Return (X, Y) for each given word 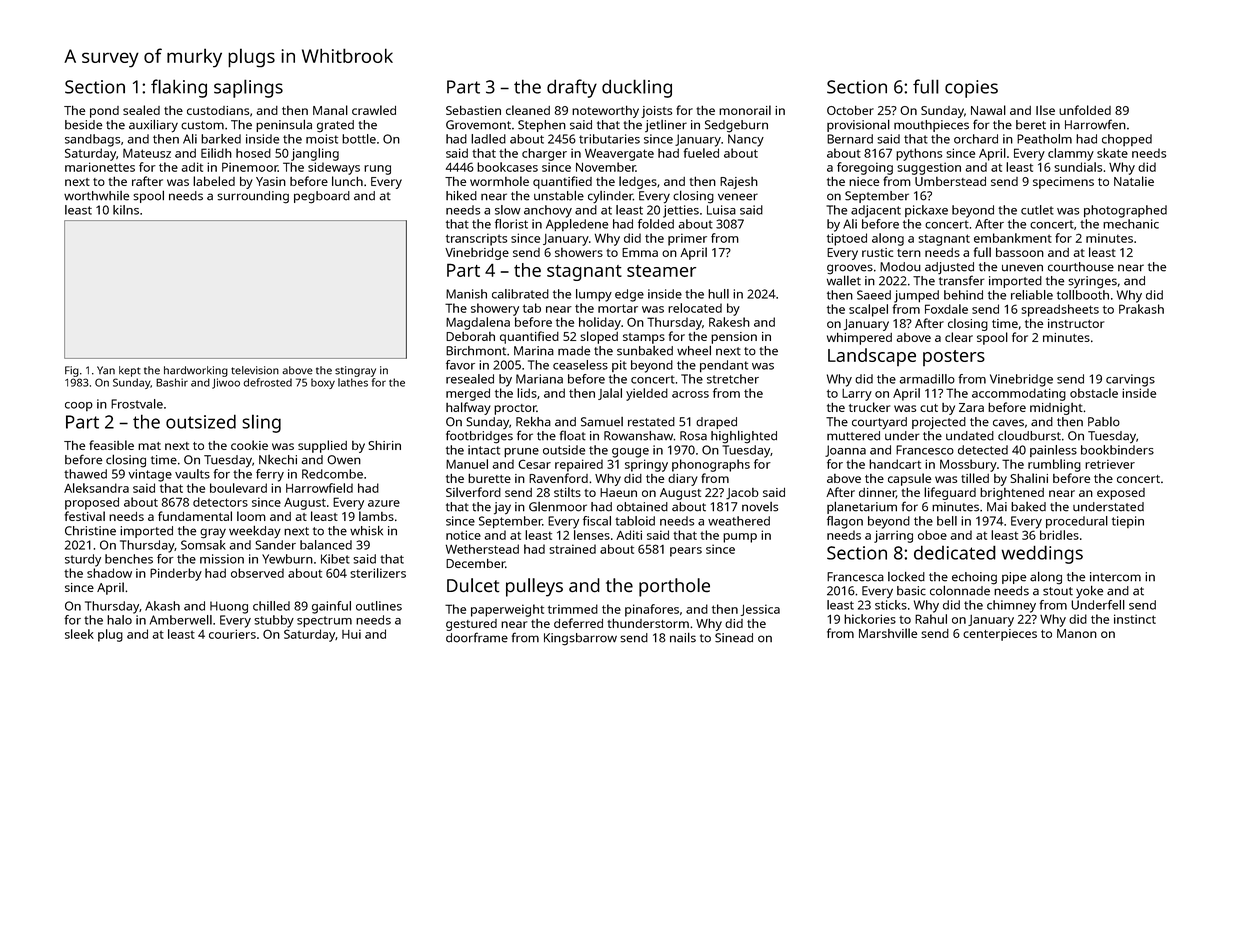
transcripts (476, 239)
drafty (572, 88)
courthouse (1081, 267)
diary (683, 480)
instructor (1076, 323)
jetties (681, 211)
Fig (72, 371)
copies (971, 89)
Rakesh (729, 322)
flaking (179, 88)
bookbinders (1117, 450)
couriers (232, 634)
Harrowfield (319, 488)
